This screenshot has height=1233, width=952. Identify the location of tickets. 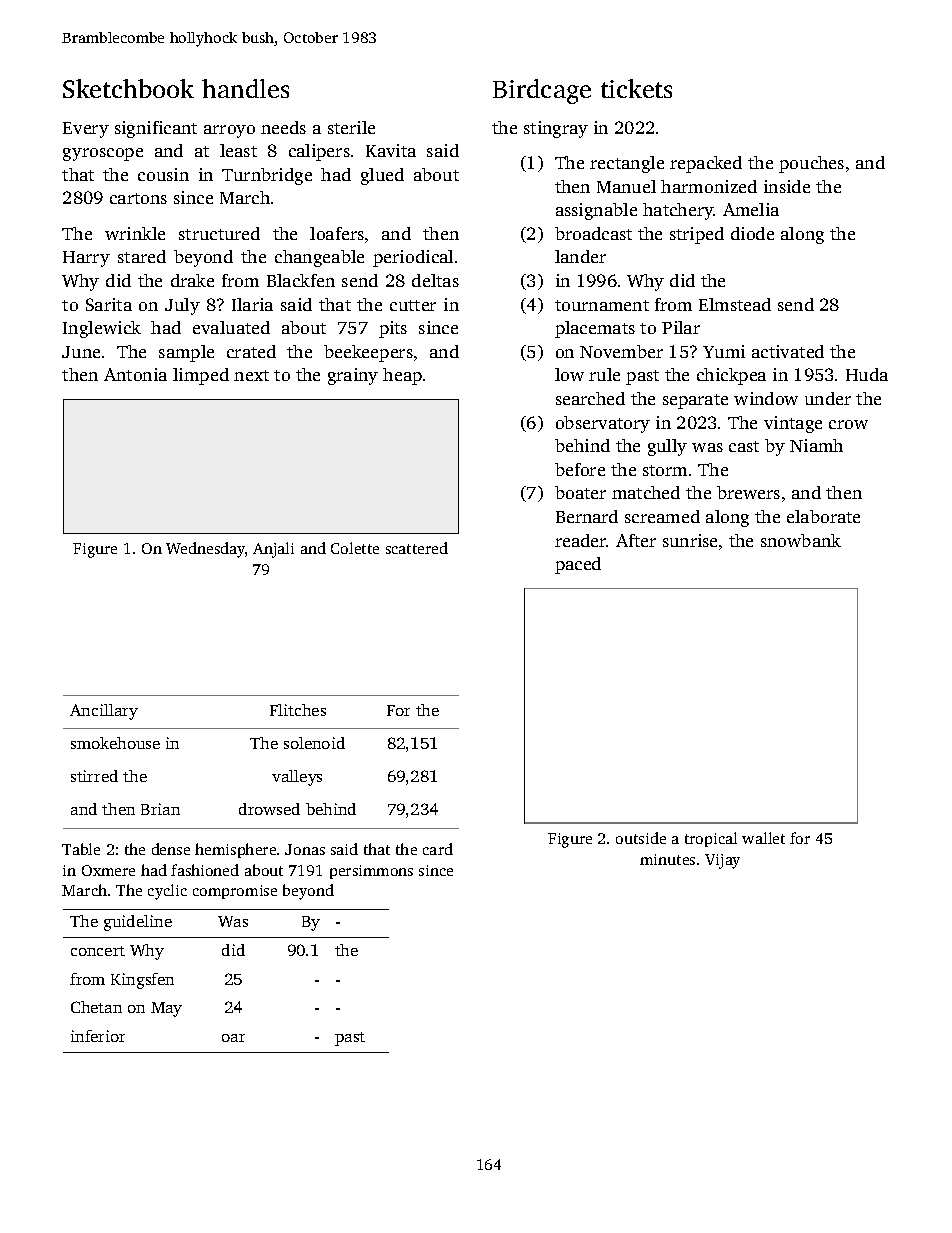
(636, 88).
